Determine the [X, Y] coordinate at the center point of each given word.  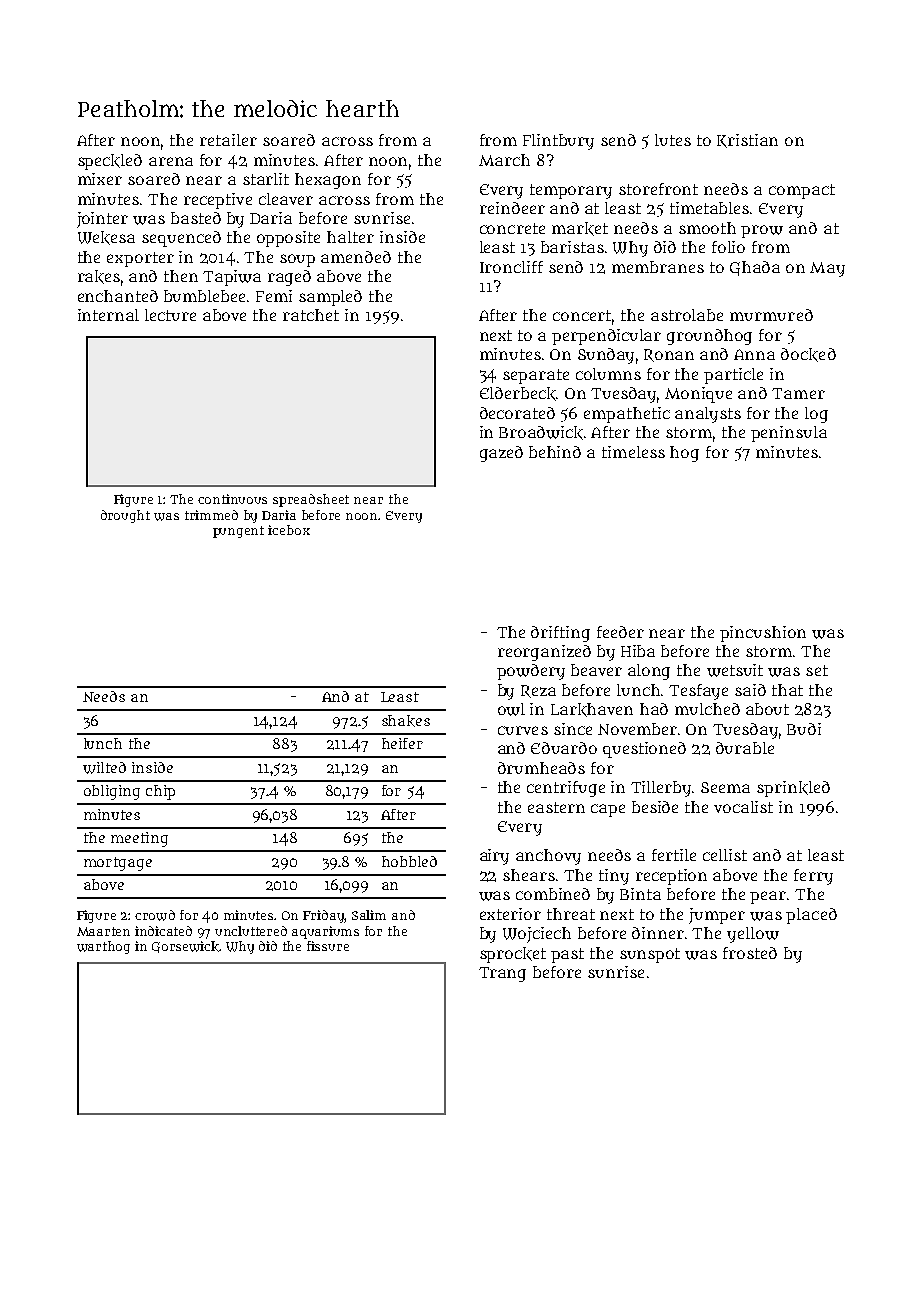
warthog [103, 947]
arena [171, 161]
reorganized [544, 653]
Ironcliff [511, 267]
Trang [502, 974]
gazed [501, 454]
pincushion [763, 634]
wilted [104, 768]
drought [125, 516]
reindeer [512, 208]
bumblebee [204, 296]
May [827, 269]
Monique [698, 395]
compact [802, 191]
